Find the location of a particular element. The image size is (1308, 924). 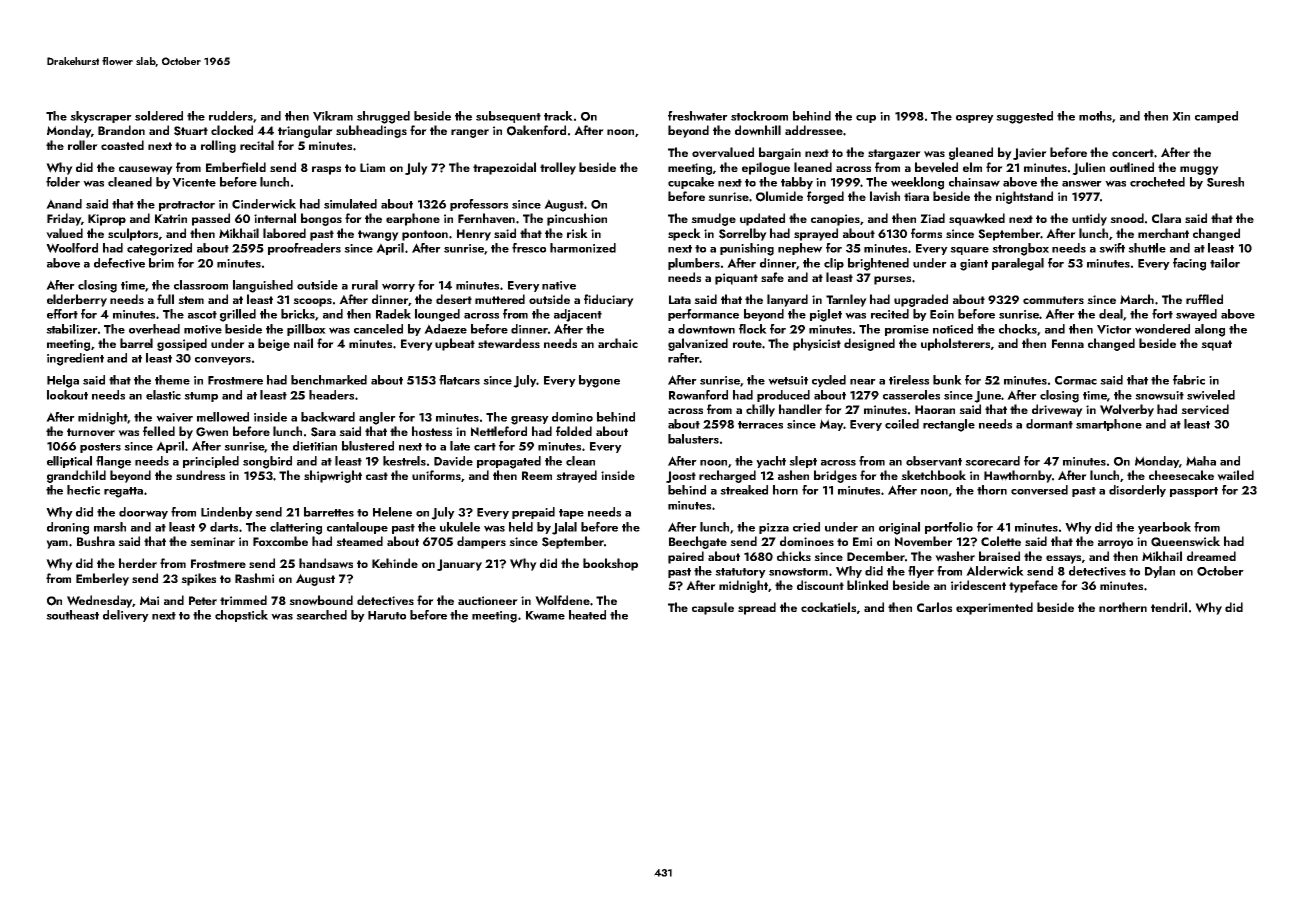

track is located at coordinates (558, 116).
